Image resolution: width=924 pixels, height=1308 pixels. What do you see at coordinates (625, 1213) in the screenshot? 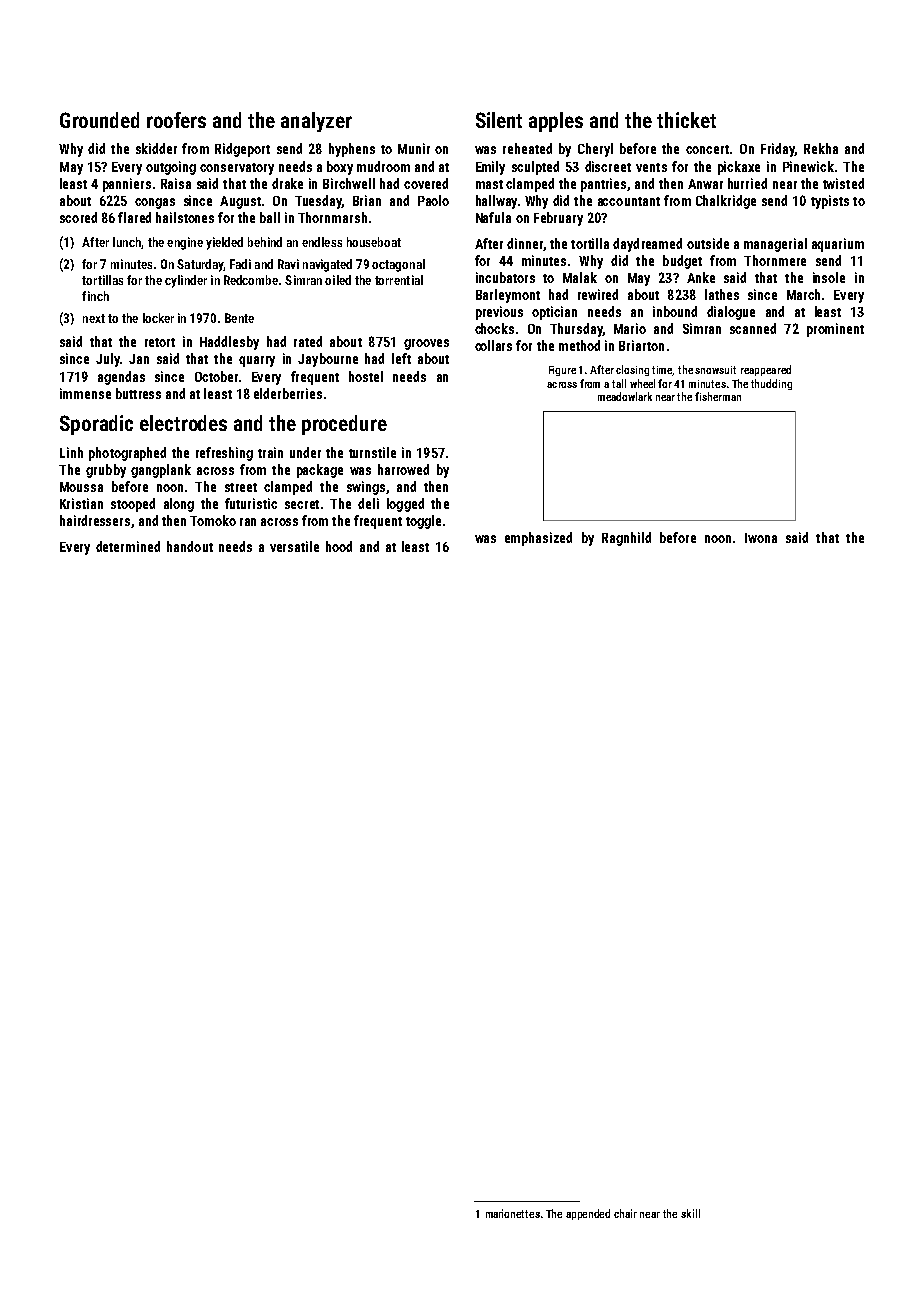
I see `chair` at bounding box center [625, 1213].
